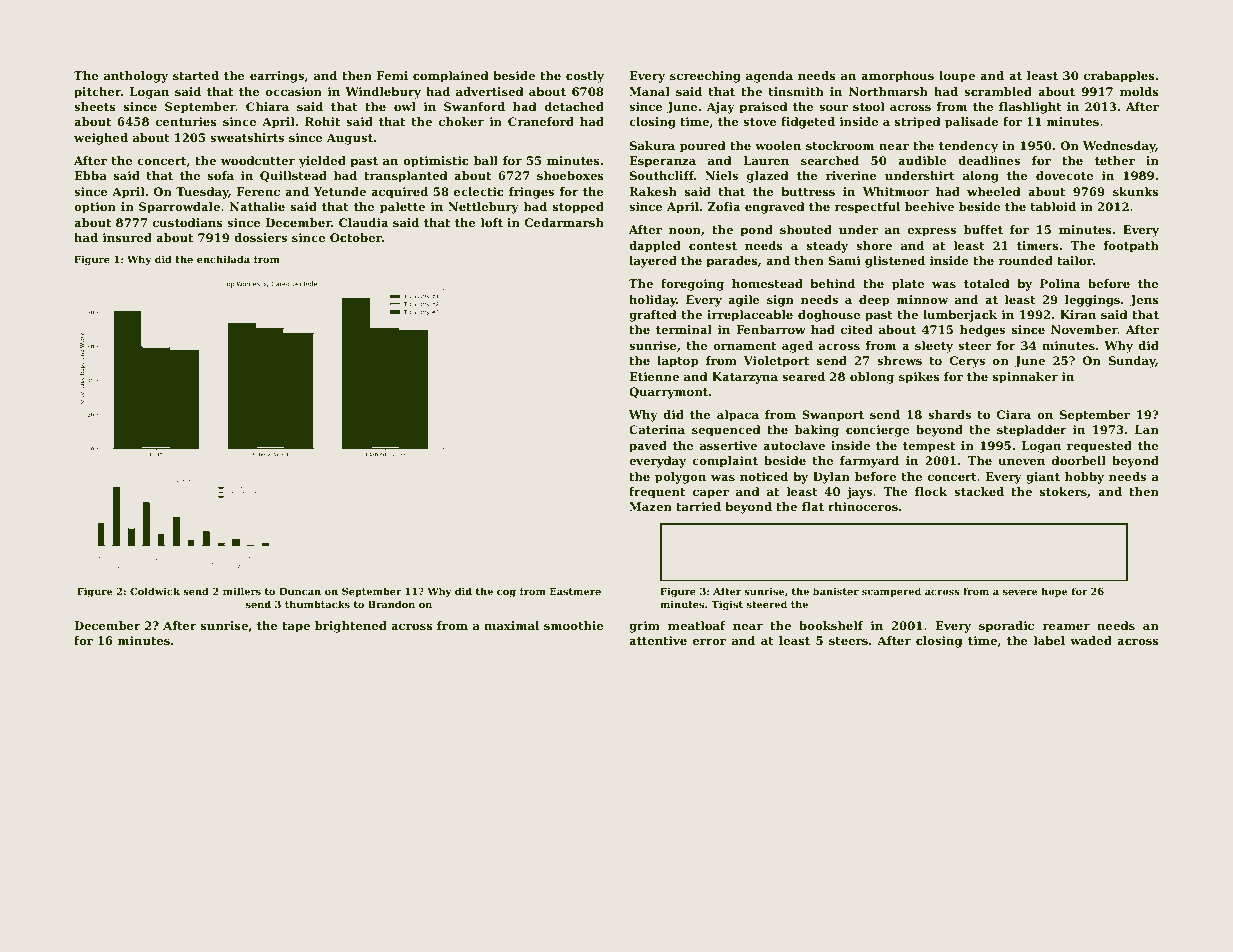 The image size is (1233, 952). Describe the element at coordinates (648, 447) in the document. I see `paved` at that location.
